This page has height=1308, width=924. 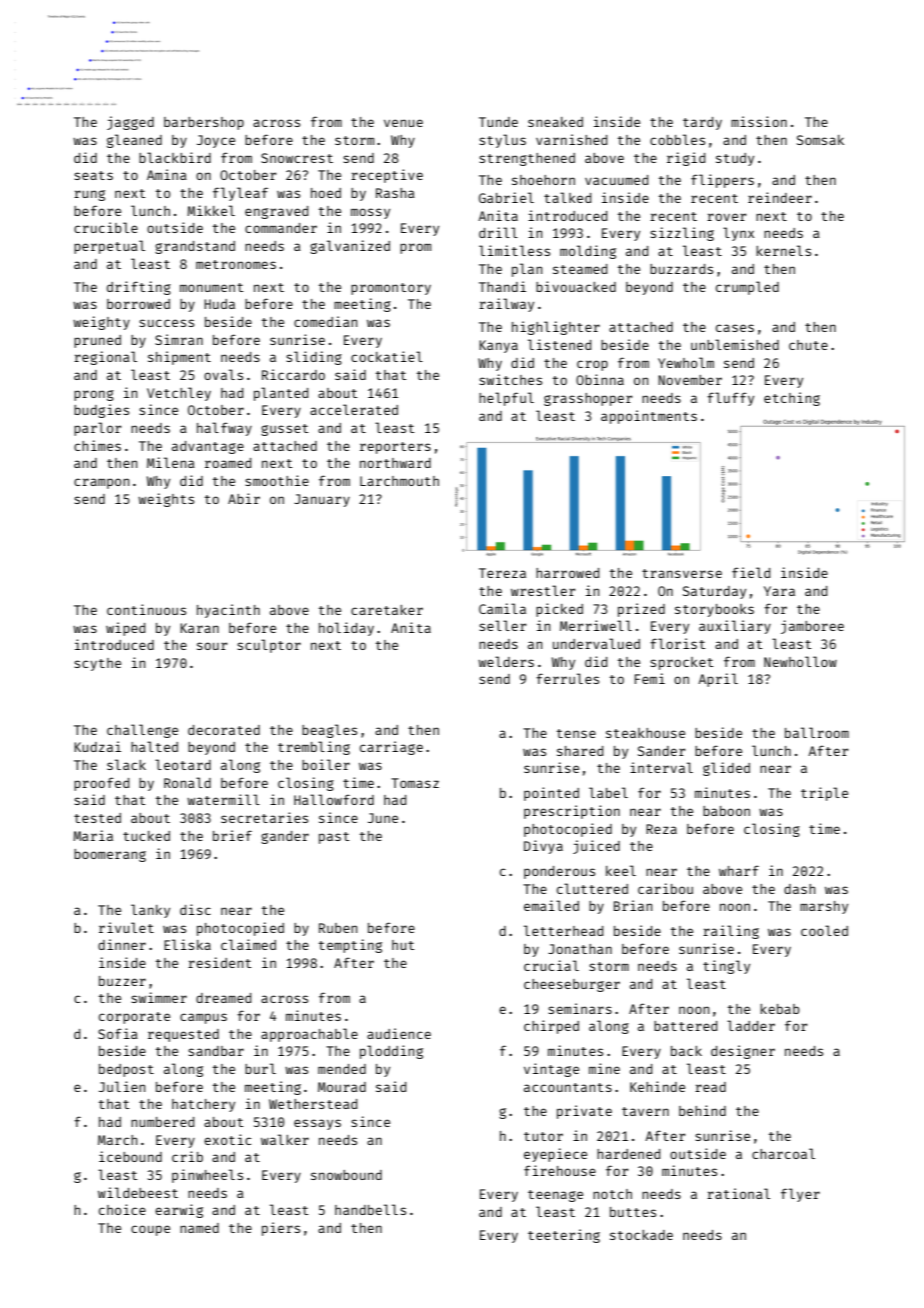 I want to click on kebab, so click(x=780, y=1009).
